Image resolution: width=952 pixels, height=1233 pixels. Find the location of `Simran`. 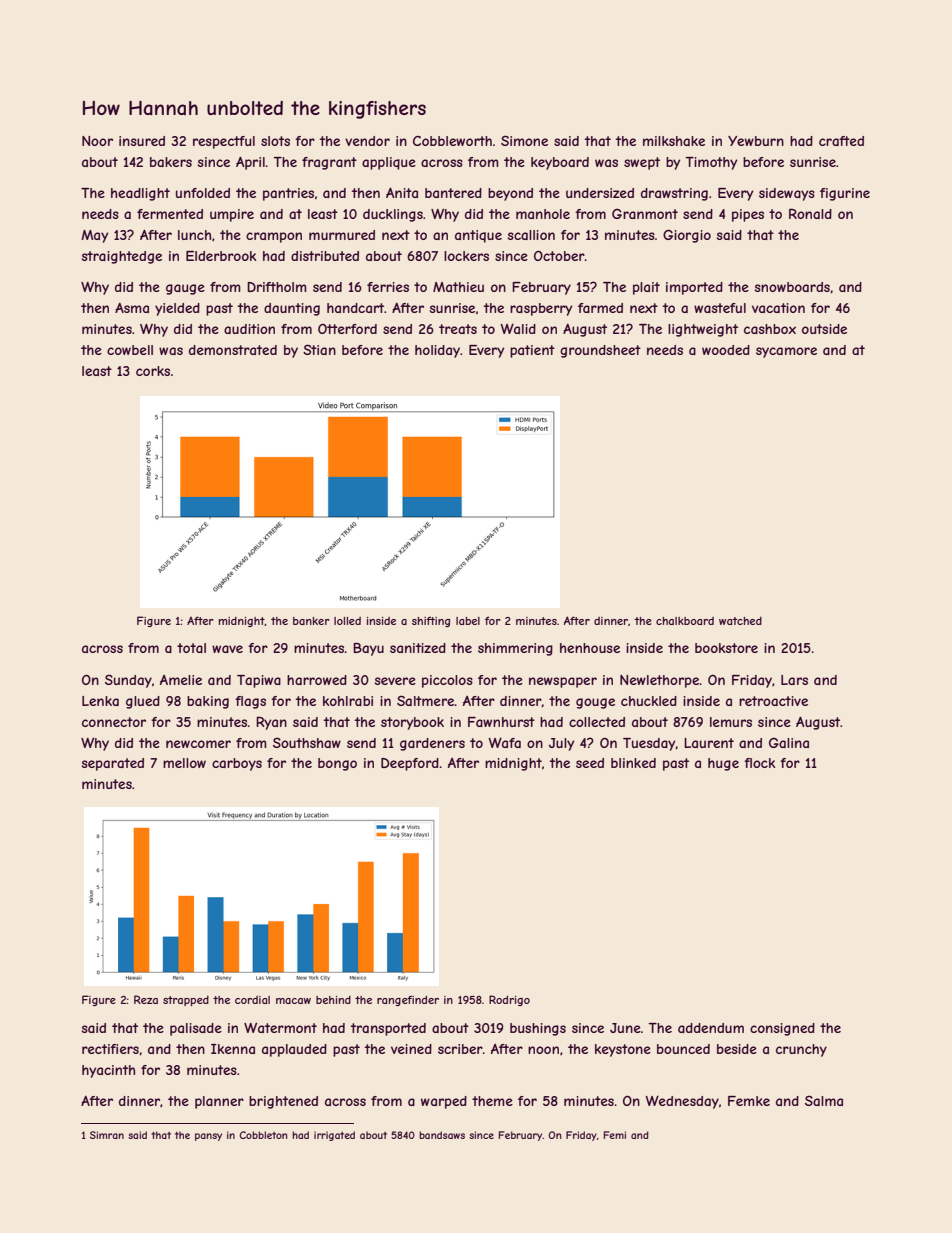

Simran is located at coordinates (107, 1135).
